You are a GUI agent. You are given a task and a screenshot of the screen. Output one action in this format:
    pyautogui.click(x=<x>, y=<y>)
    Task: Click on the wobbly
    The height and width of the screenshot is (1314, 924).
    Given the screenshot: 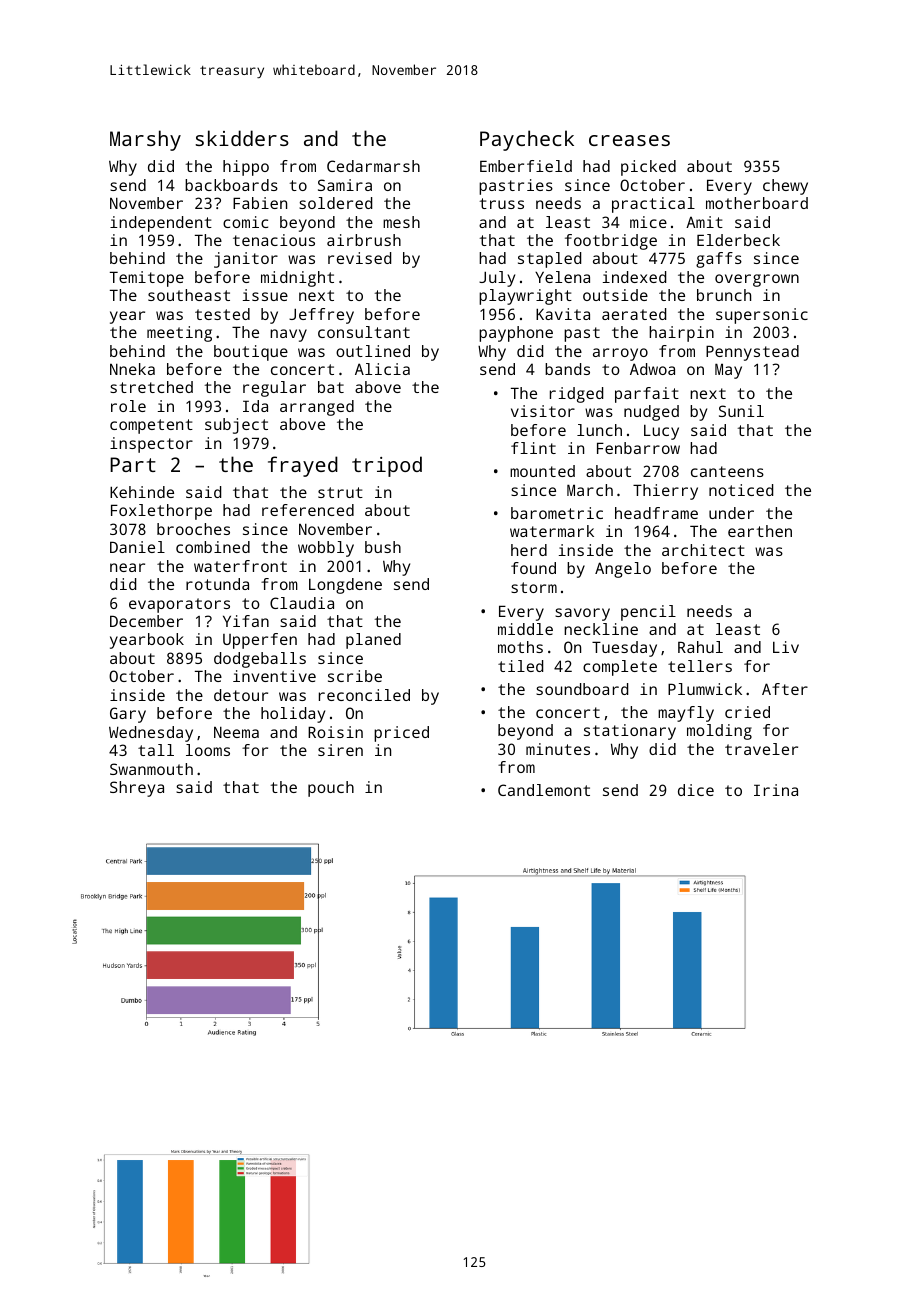 What is the action you would take?
    pyautogui.click(x=326, y=549)
